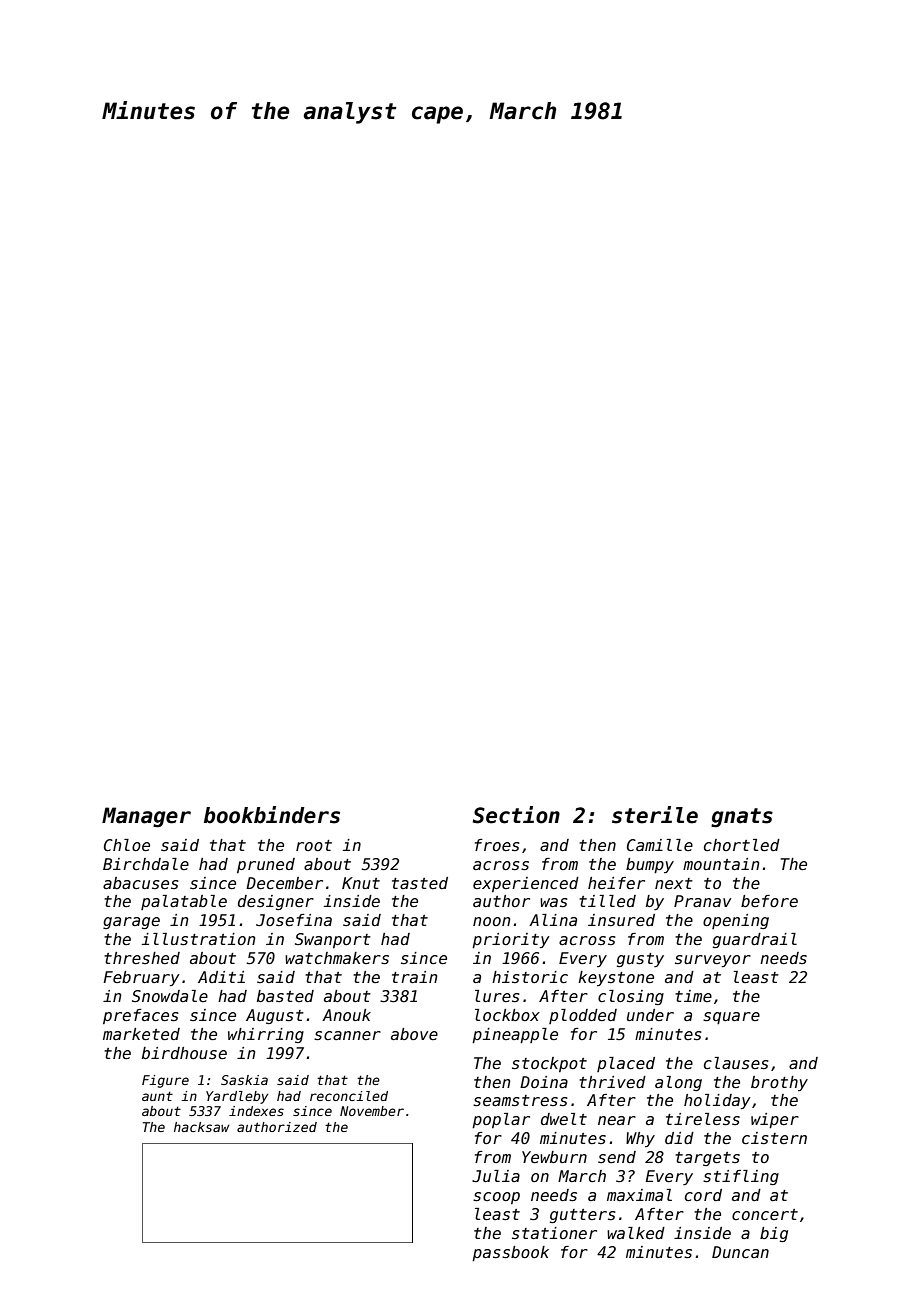  Describe the element at coordinates (742, 817) in the page. I see `gnats` at that location.
